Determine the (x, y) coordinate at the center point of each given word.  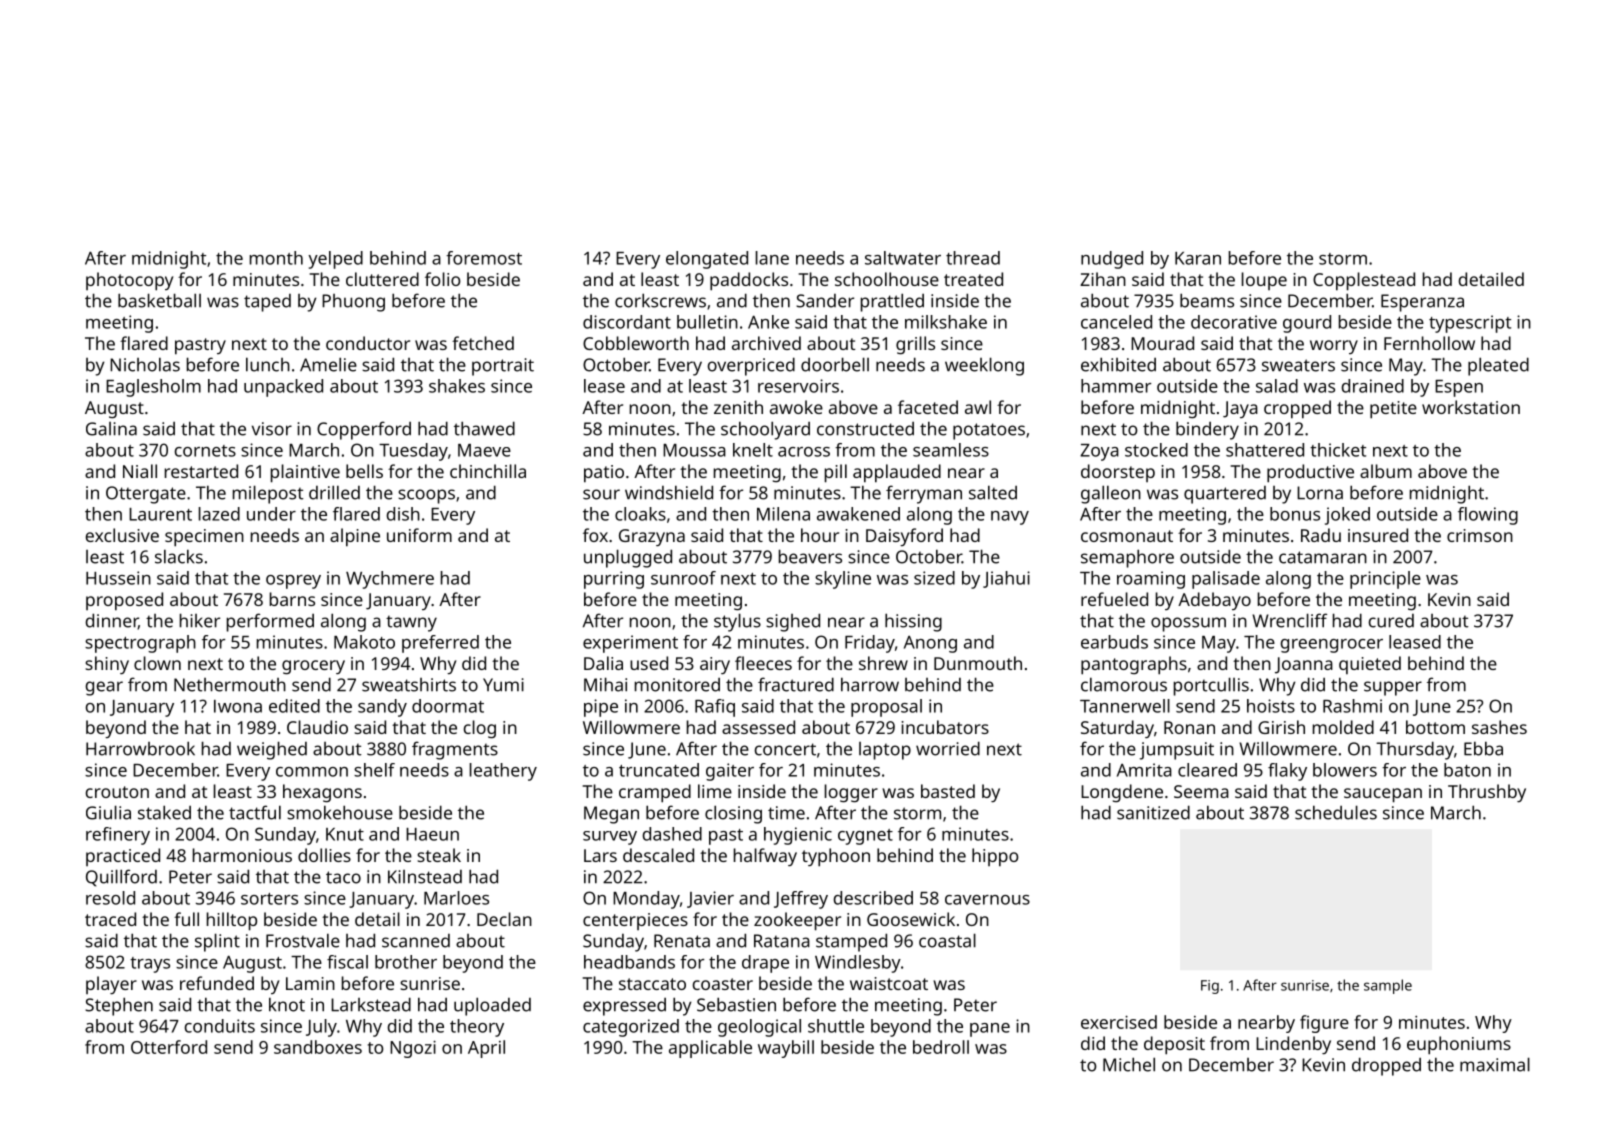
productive (1310, 473)
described (873, 898)
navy (1010, 518)
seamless (951, 450)
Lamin (310, 983)
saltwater (903, 258)
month (276, 258)
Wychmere (390, 580)
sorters (269, 899)
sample (1388, 986)
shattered (1265, 450)
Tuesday (413, 452)
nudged (1112, 260)
